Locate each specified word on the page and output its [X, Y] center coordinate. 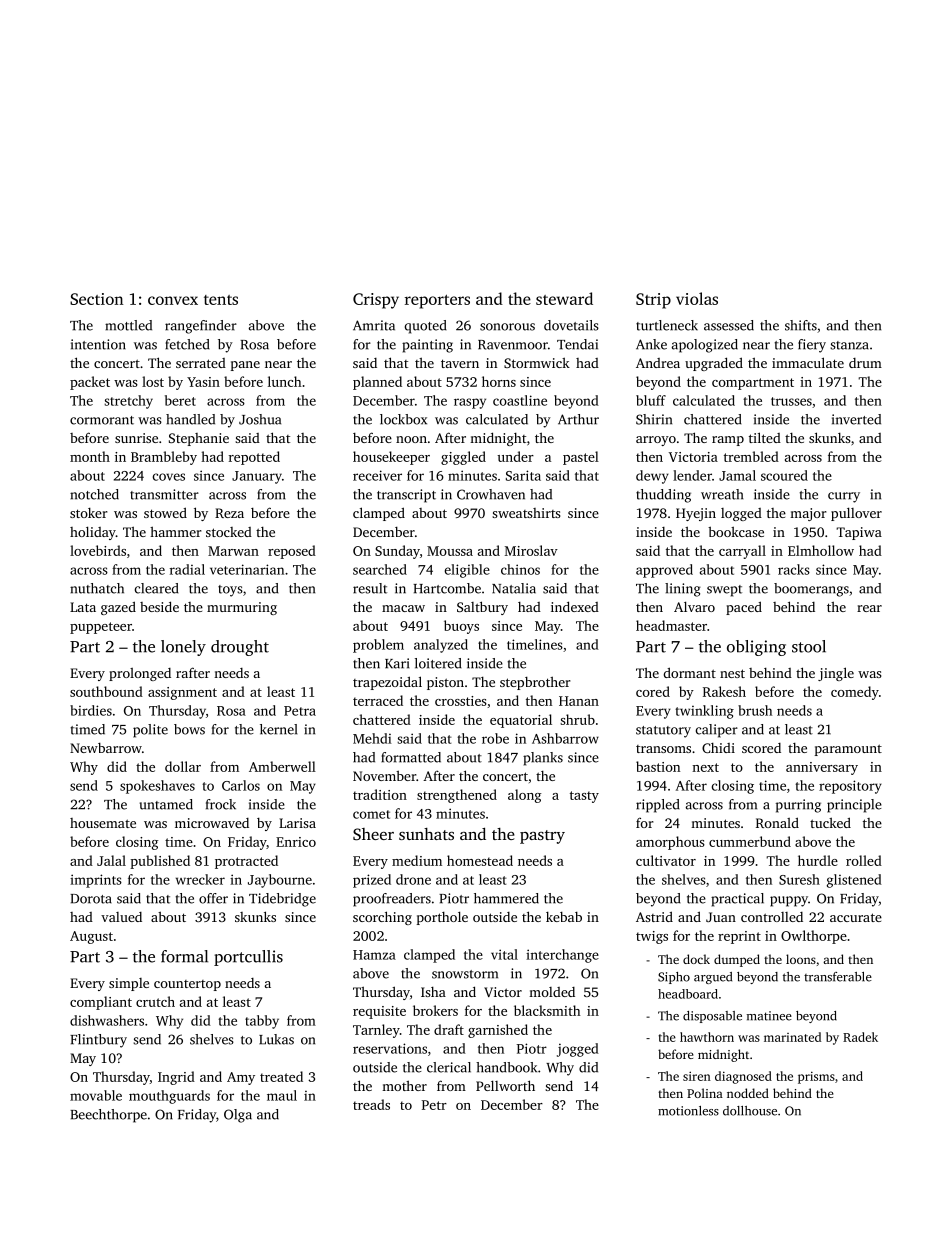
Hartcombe [447, 588]
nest [732, 673]
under [515, 456]
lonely [183, 648]
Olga [238, 1116]
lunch [285, 381]
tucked [830, 822]
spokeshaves [157, 787]
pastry [542, 837]
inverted [856, 419]
